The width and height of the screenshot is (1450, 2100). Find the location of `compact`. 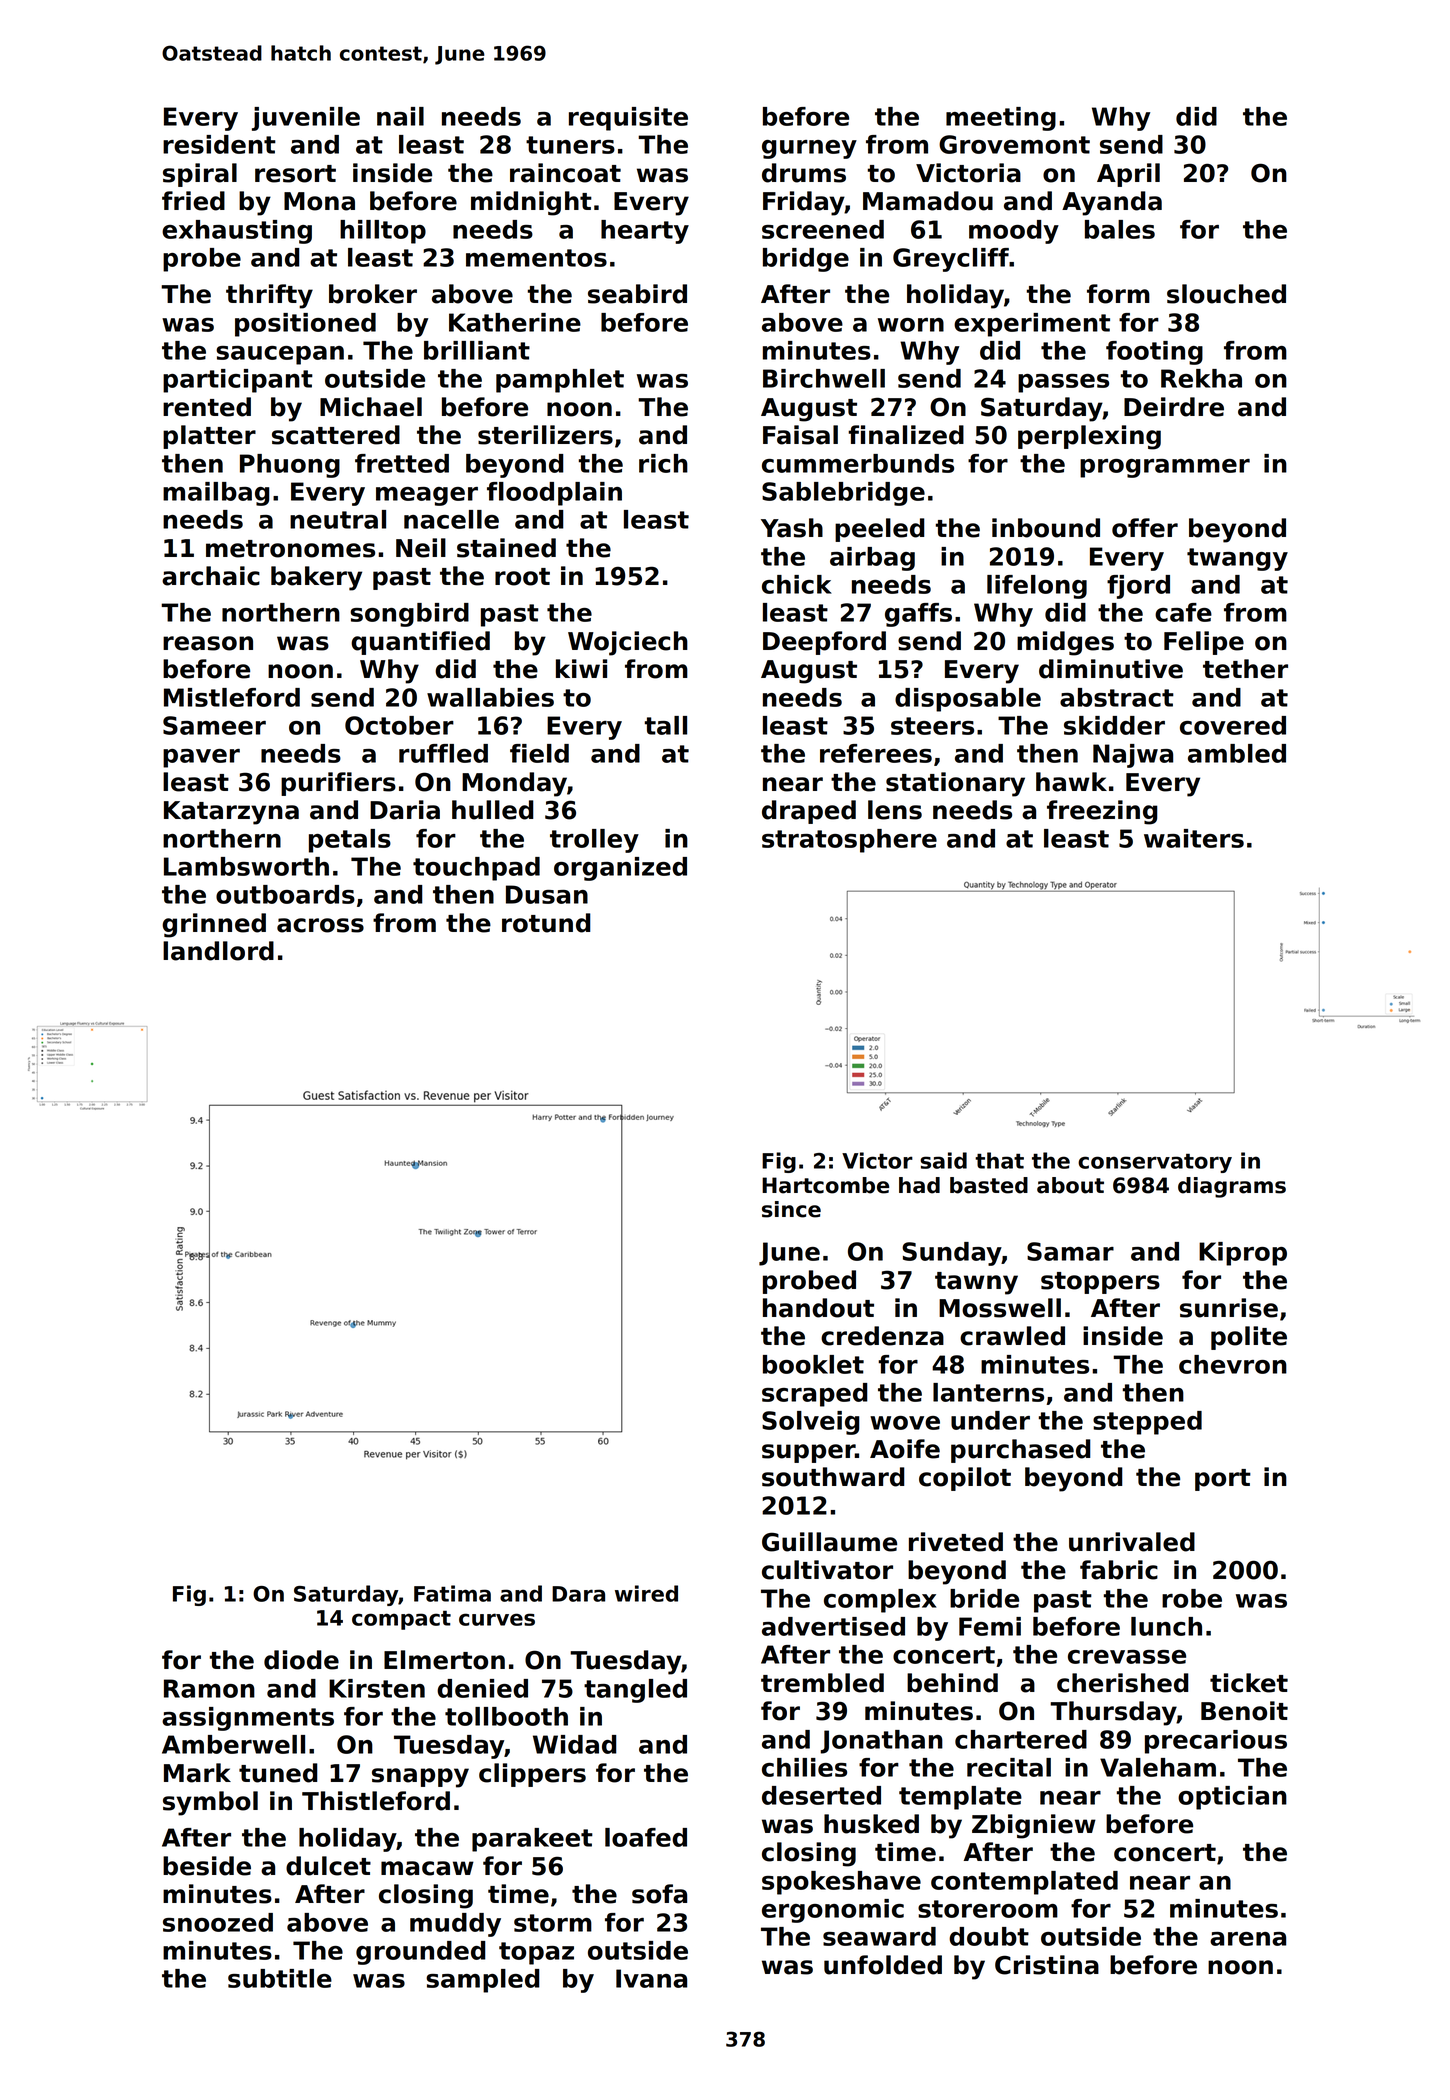

compact is located at coordinates (401, 1620).
